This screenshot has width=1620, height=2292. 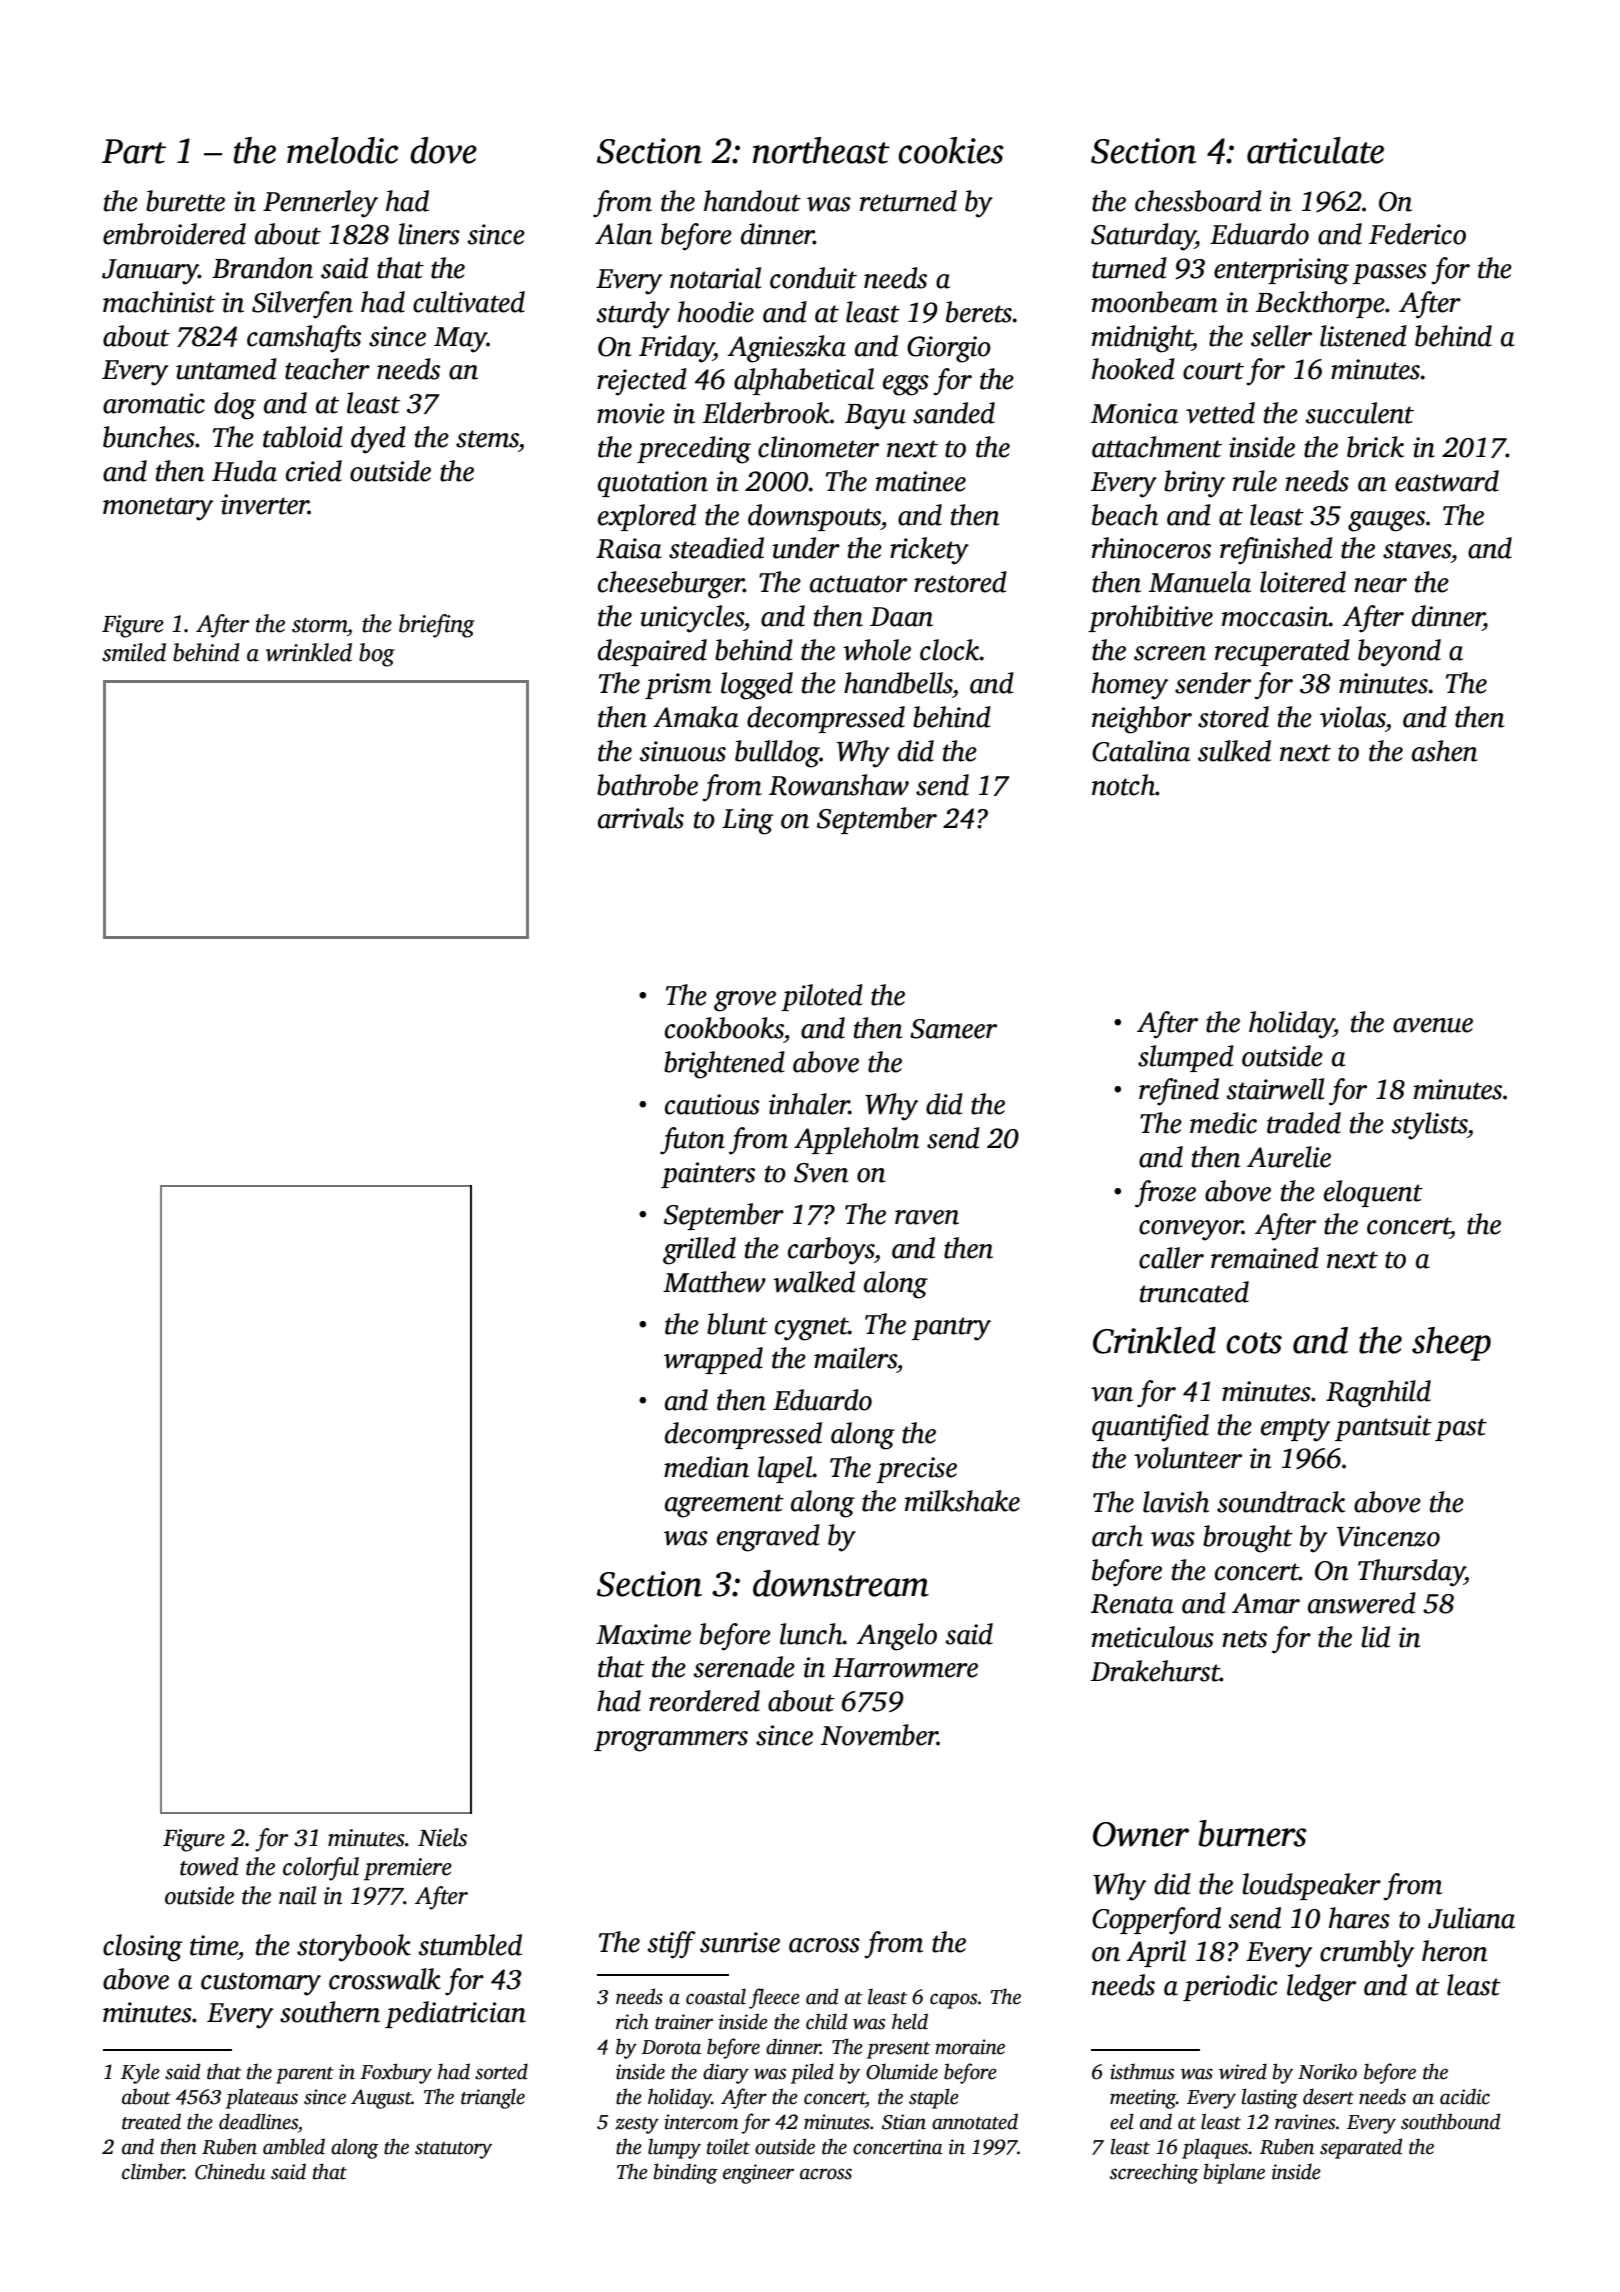 What do you see at coordinates (821, 150) in the screenshot?
I see `northeast` at bounding box center [821, 150].
